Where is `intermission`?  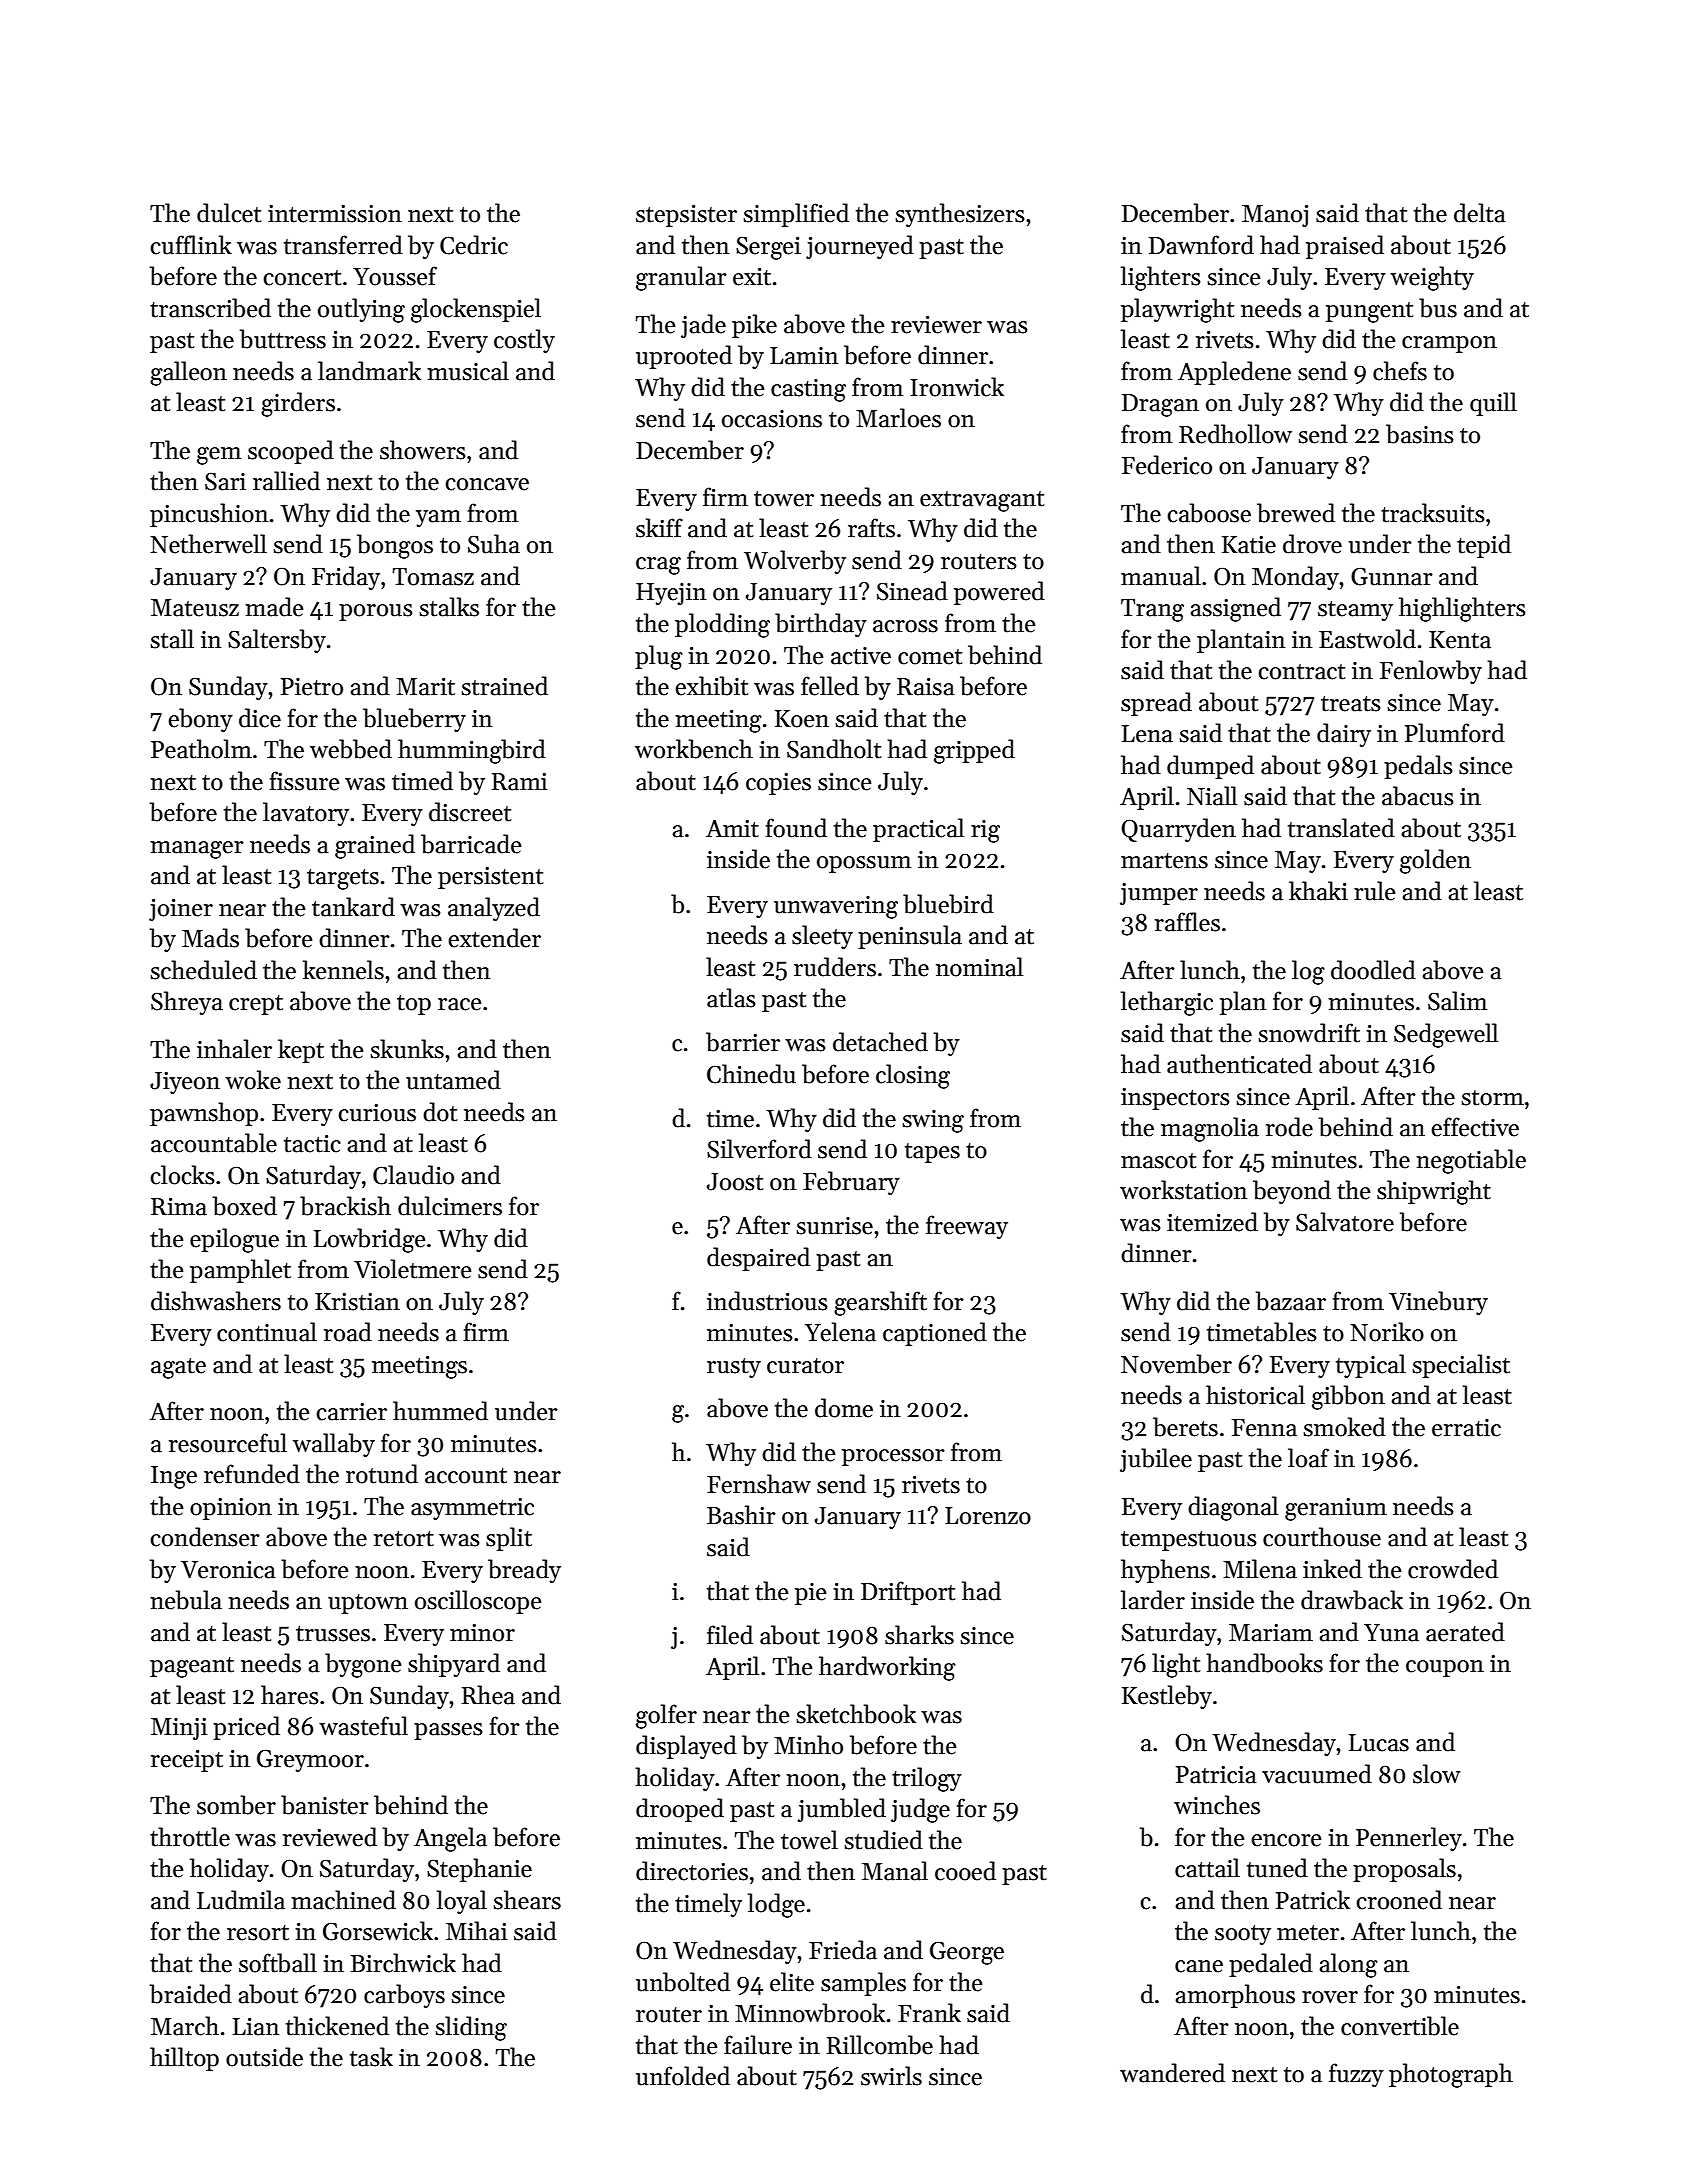
intermission is located at coordinates (335, 214).
